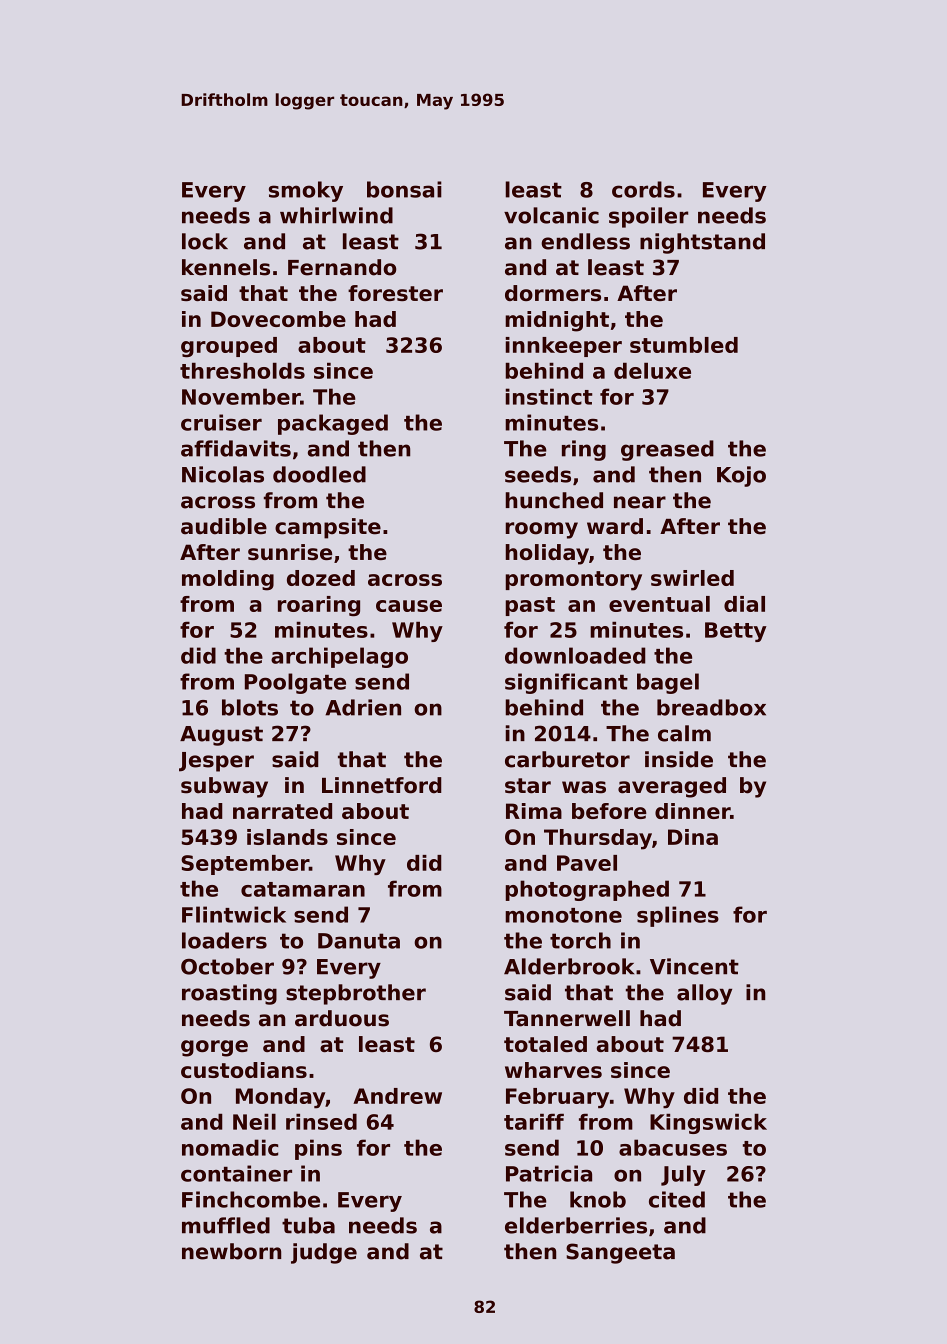 This screenshot has height=1344, width=947. I want to click on Kingswick, so click(708, 1124).
